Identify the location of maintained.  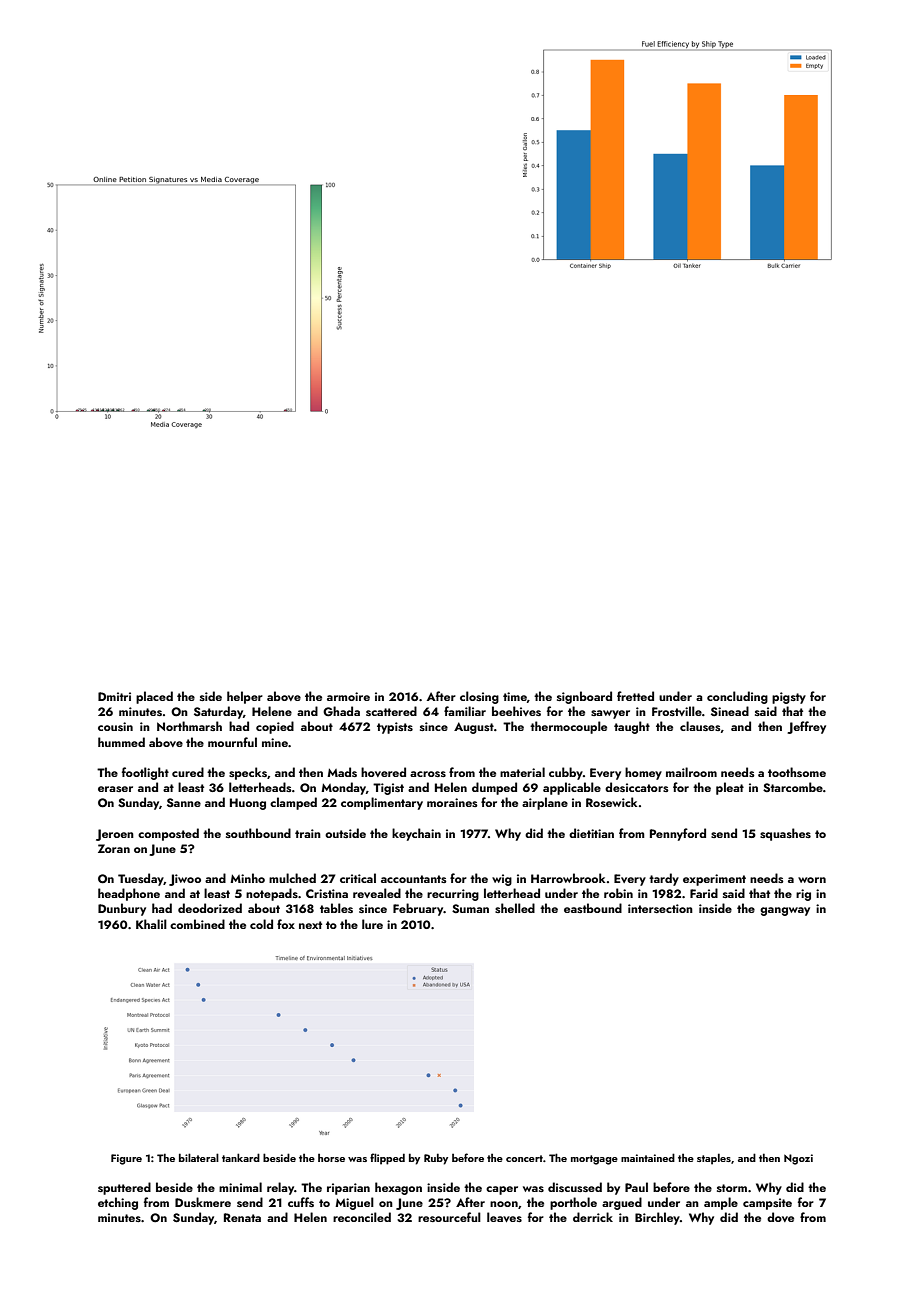
(648, 1157).
